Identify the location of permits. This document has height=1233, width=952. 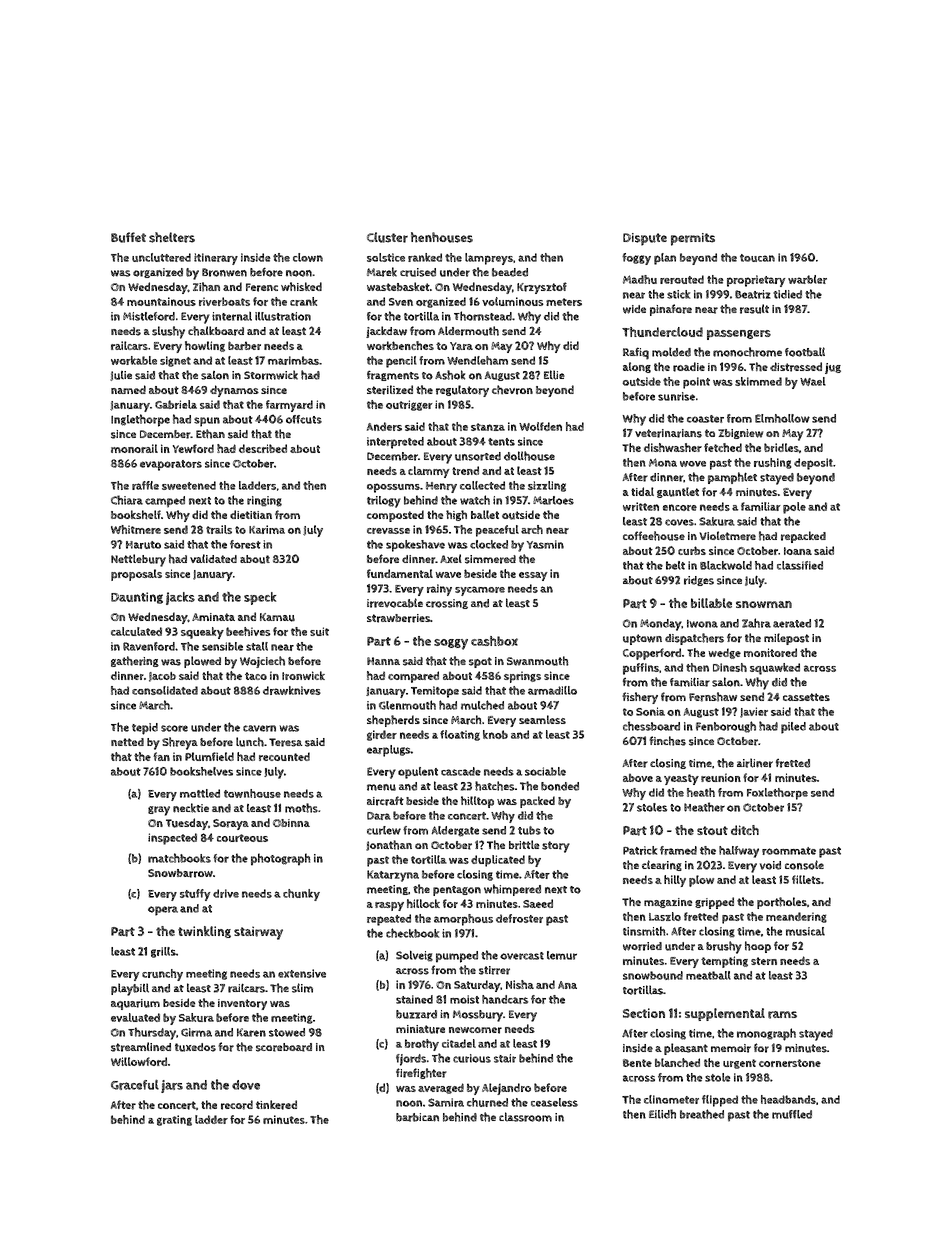
(693, 239).
